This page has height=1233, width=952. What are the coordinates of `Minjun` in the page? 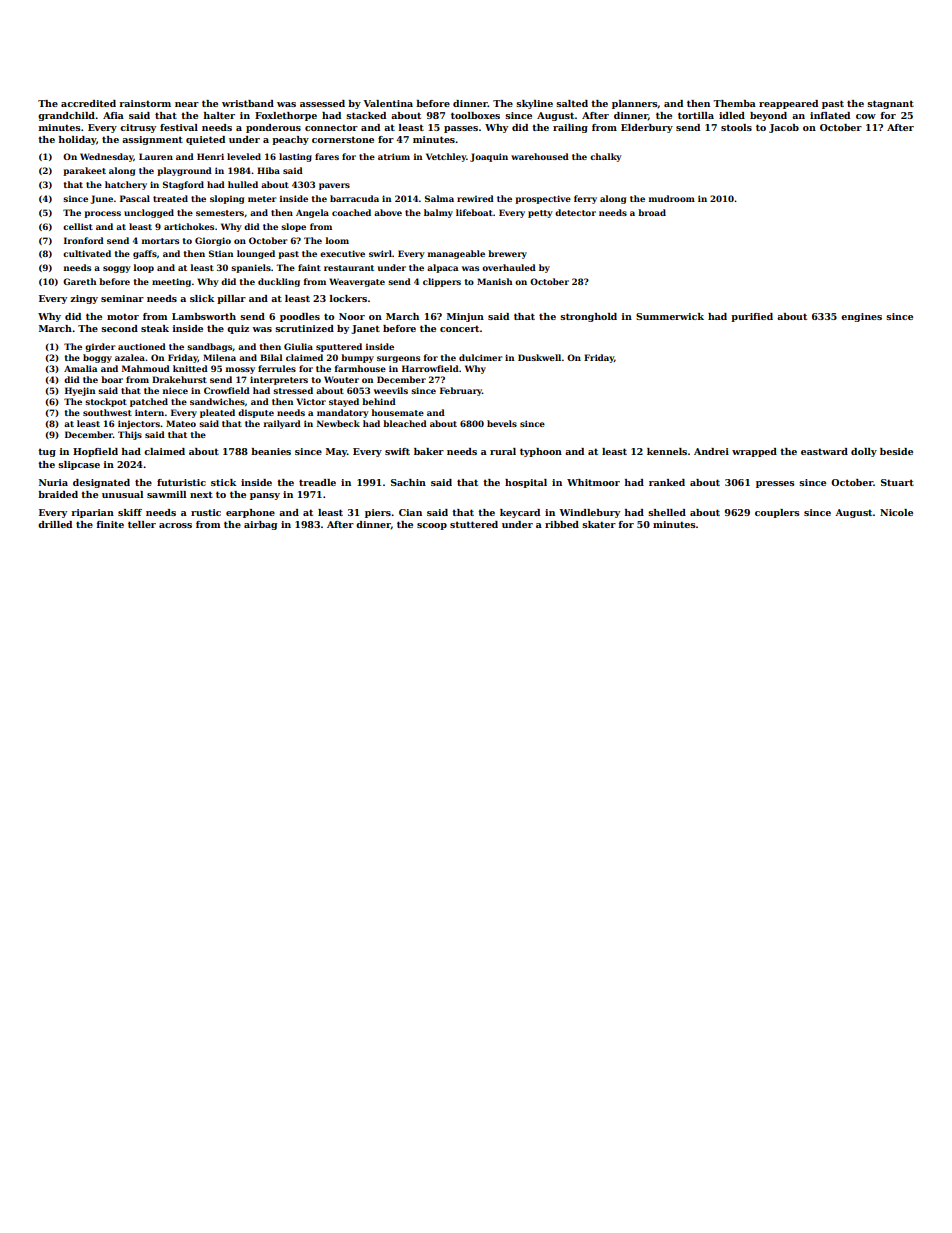 It's located at (465, 317).
